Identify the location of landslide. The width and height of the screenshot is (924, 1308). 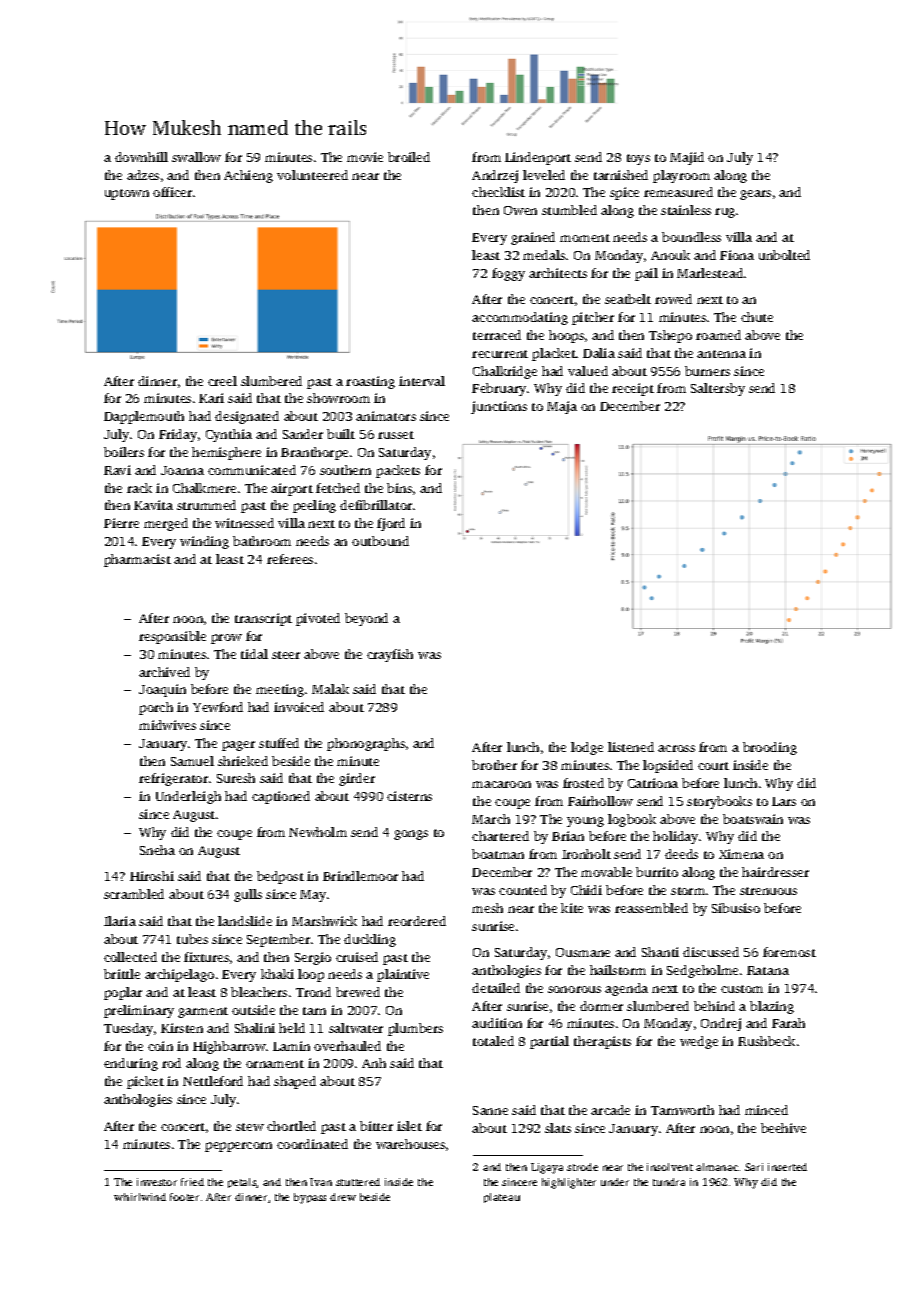
(245, 921).
